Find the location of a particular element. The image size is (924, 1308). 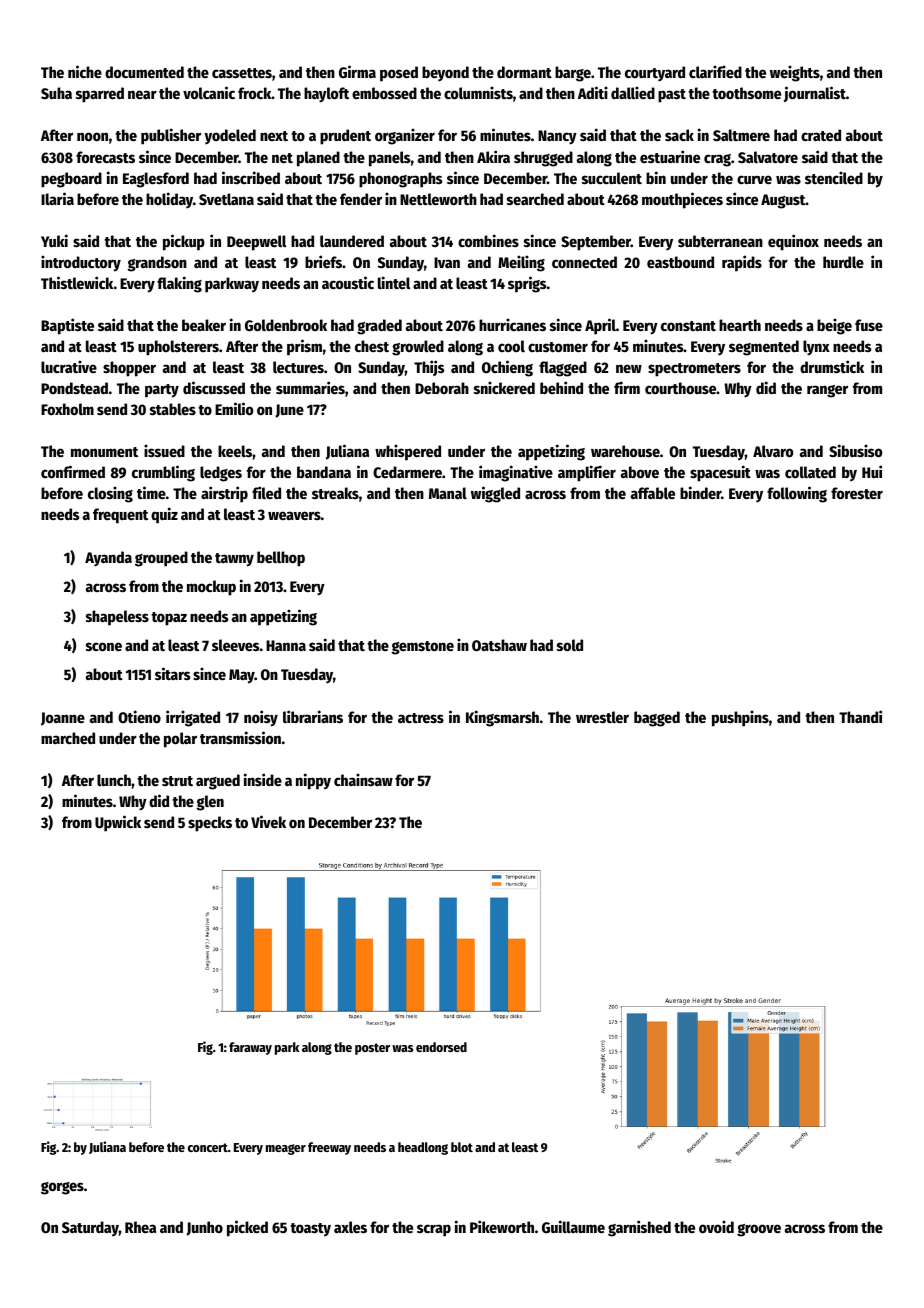

filed is located at coordinates (266, 492).
